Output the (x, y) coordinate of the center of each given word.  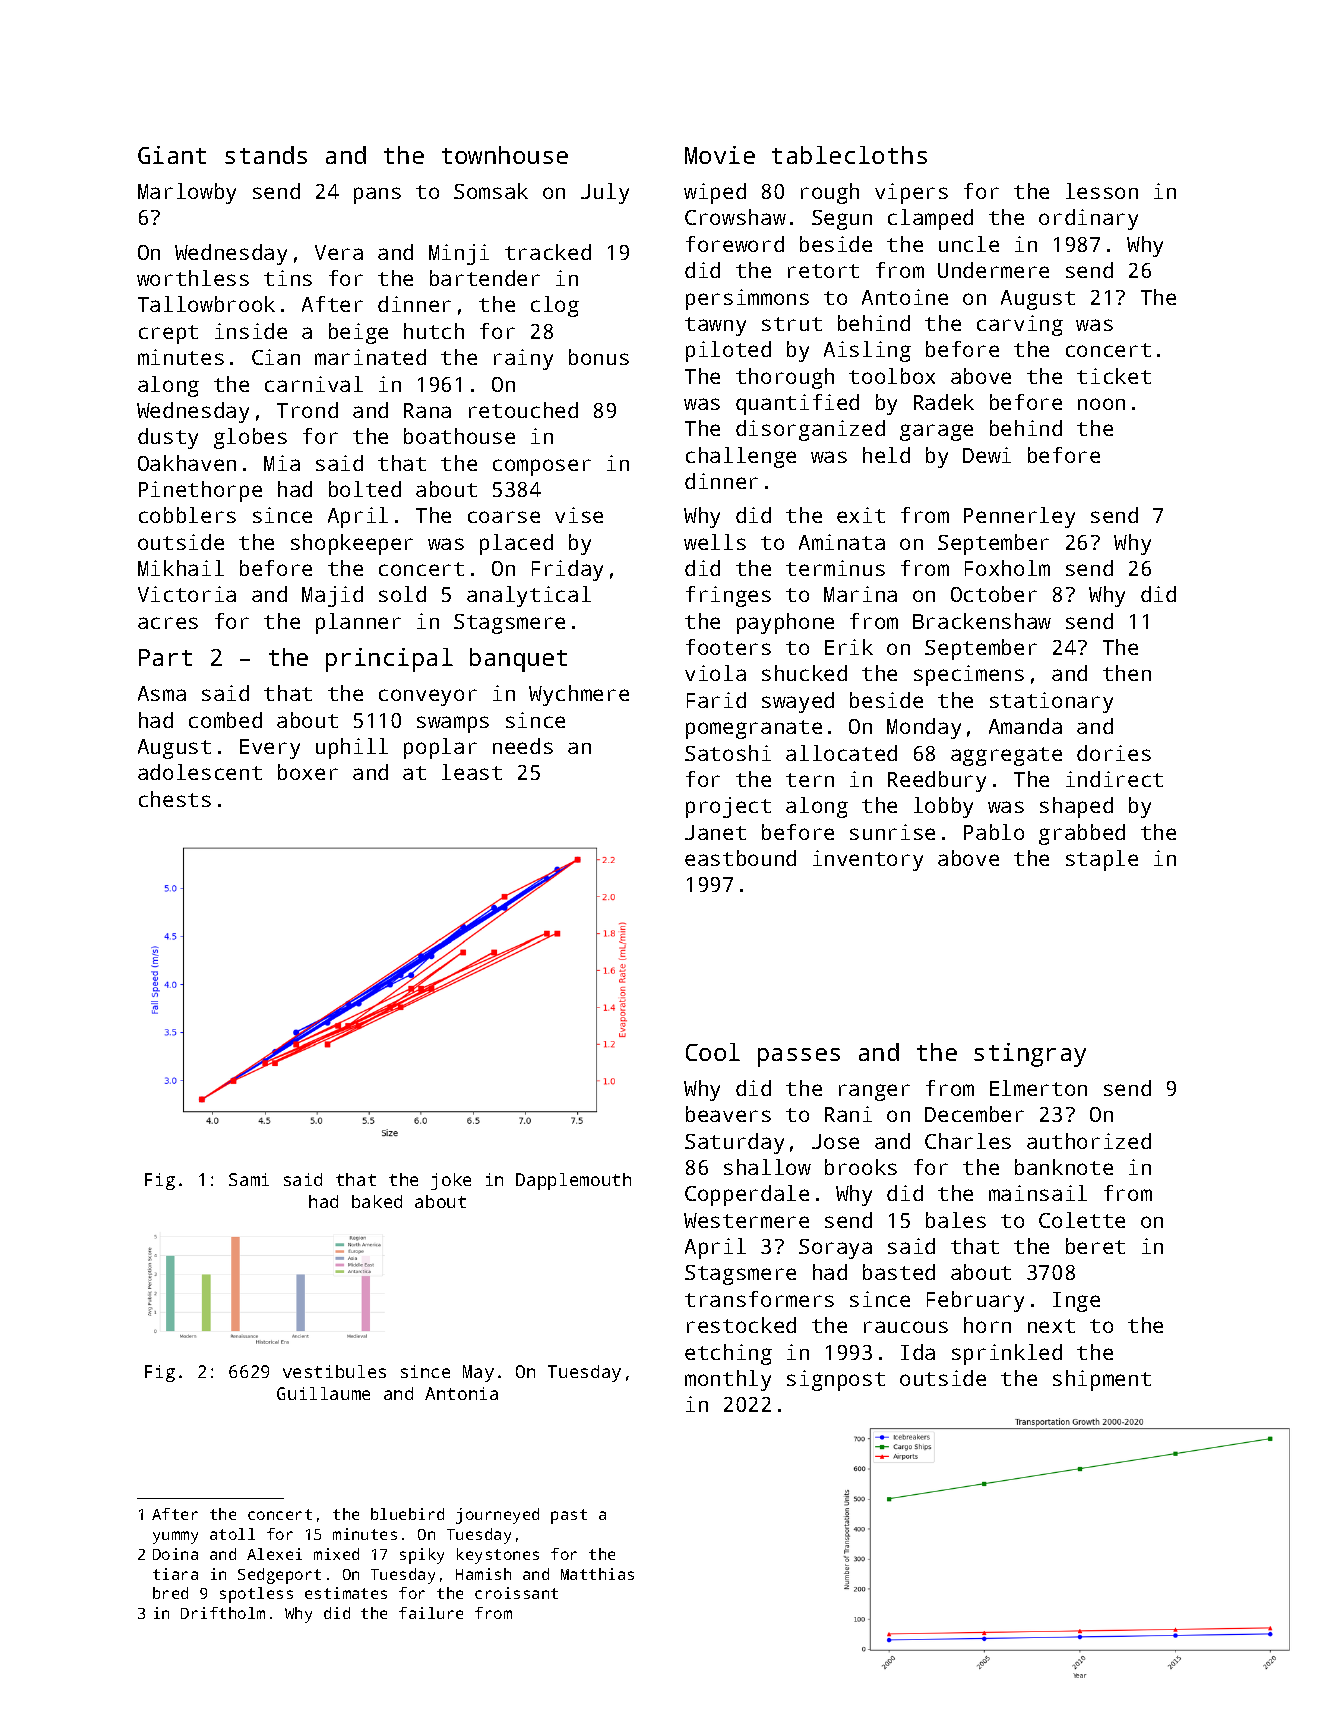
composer (542, 467)
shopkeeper (352, 544)
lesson (1102, 191)
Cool (713, 1052)
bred (170, 1593)
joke (451, 1181)
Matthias (597, 1574)
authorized (1089, 1141)
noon (1101, 404)
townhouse (505, 155)
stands (266, 155)
